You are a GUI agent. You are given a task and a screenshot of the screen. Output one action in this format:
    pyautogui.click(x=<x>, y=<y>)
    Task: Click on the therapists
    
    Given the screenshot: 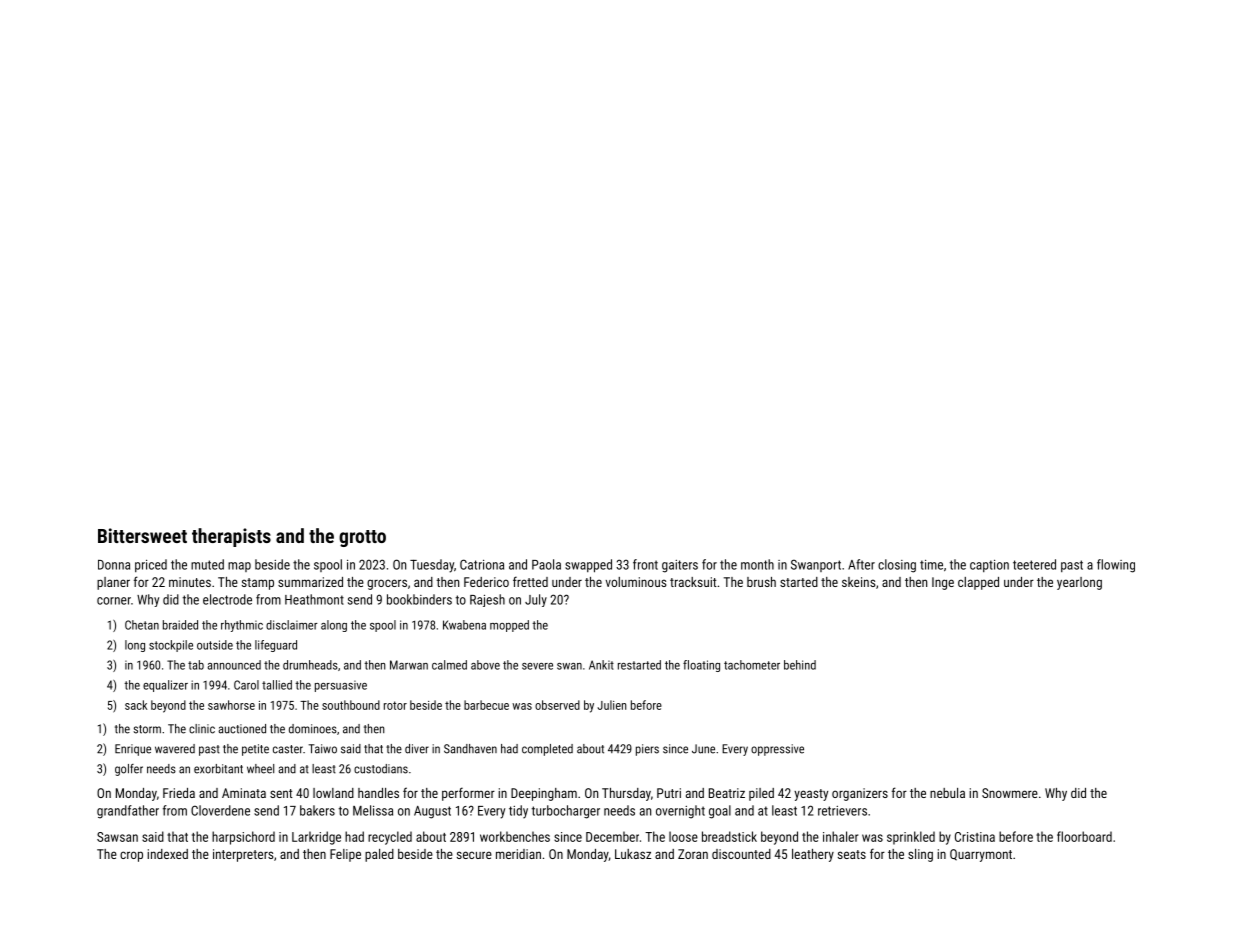 What is the action you would take?
    pyautogui.click(x=231, y=537)
